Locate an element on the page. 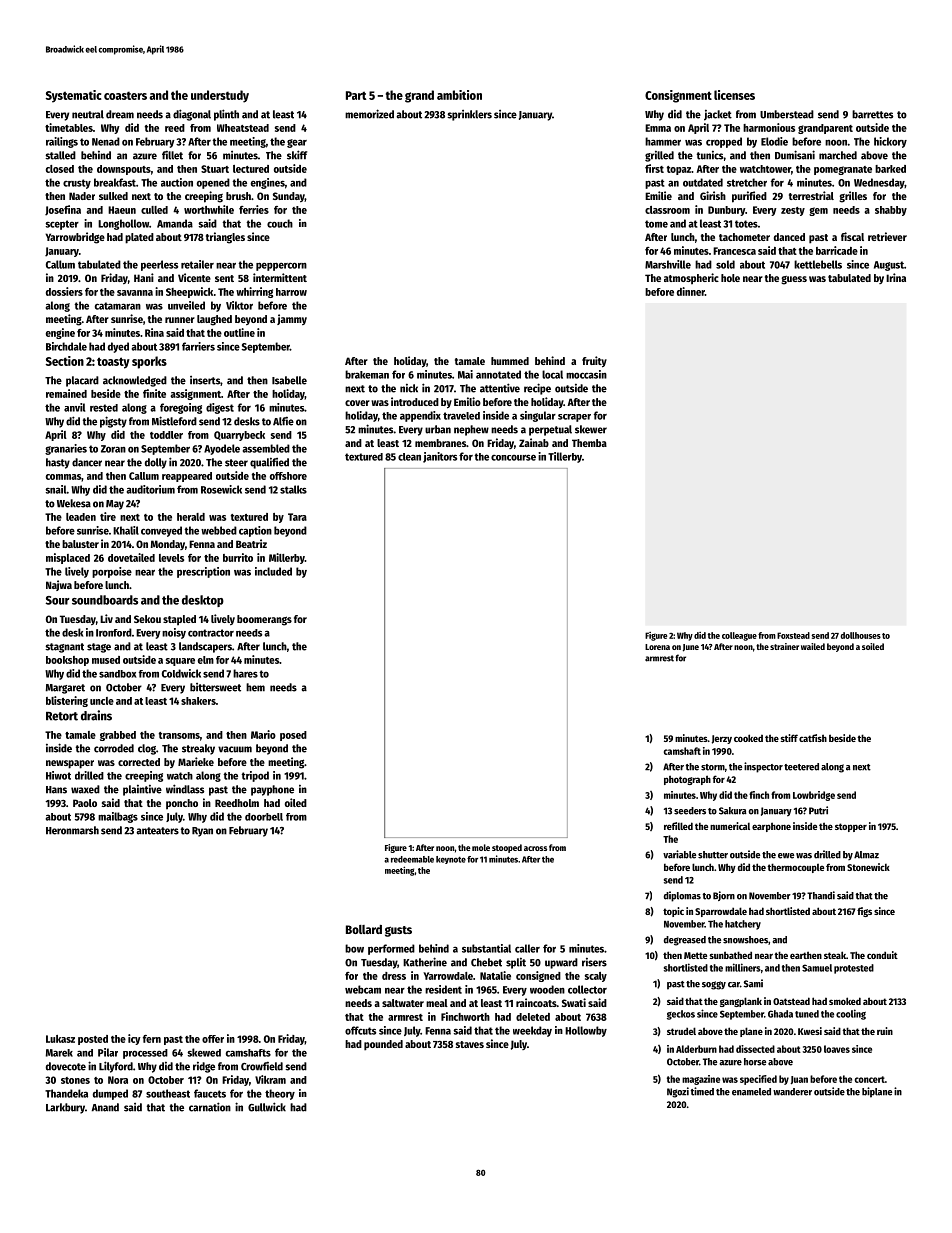  hummed is located at coordinates (510, 361).
